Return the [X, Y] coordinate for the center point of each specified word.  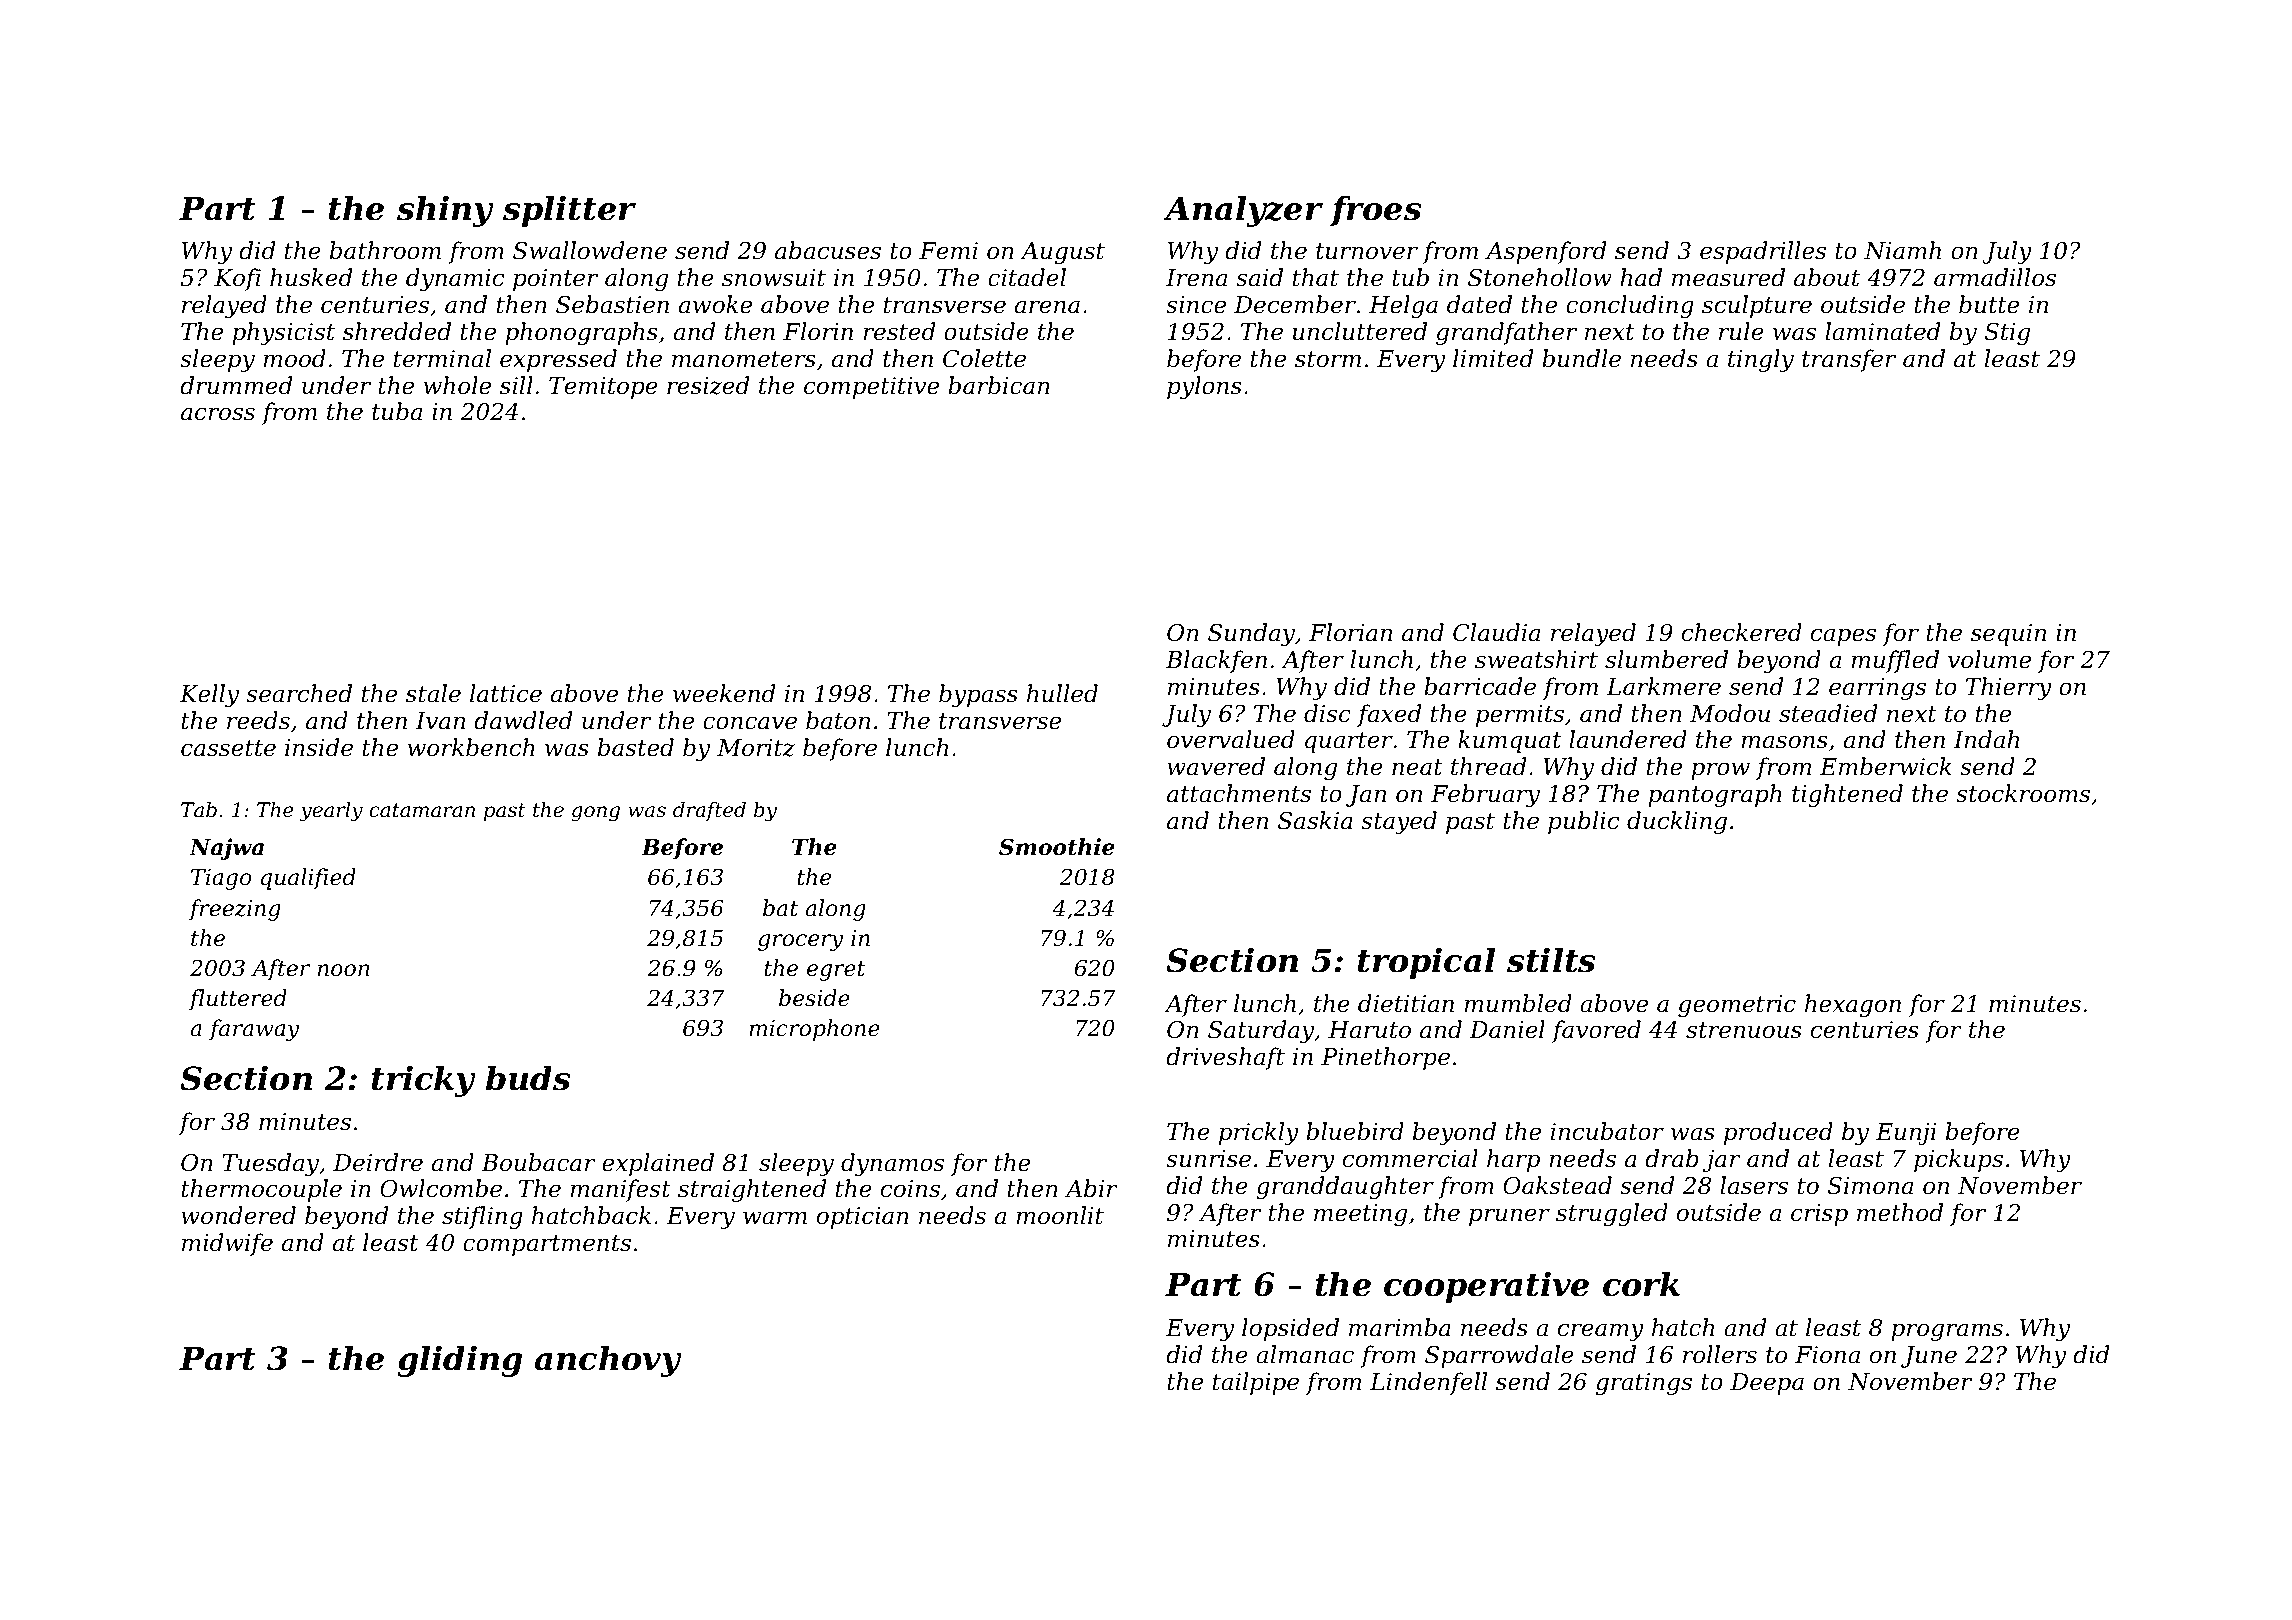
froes [1375, 211]
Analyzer [1243, 211]
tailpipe [1256, 1383]
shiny [445, 211]
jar [1722, 1161]
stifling [482, 1217]
